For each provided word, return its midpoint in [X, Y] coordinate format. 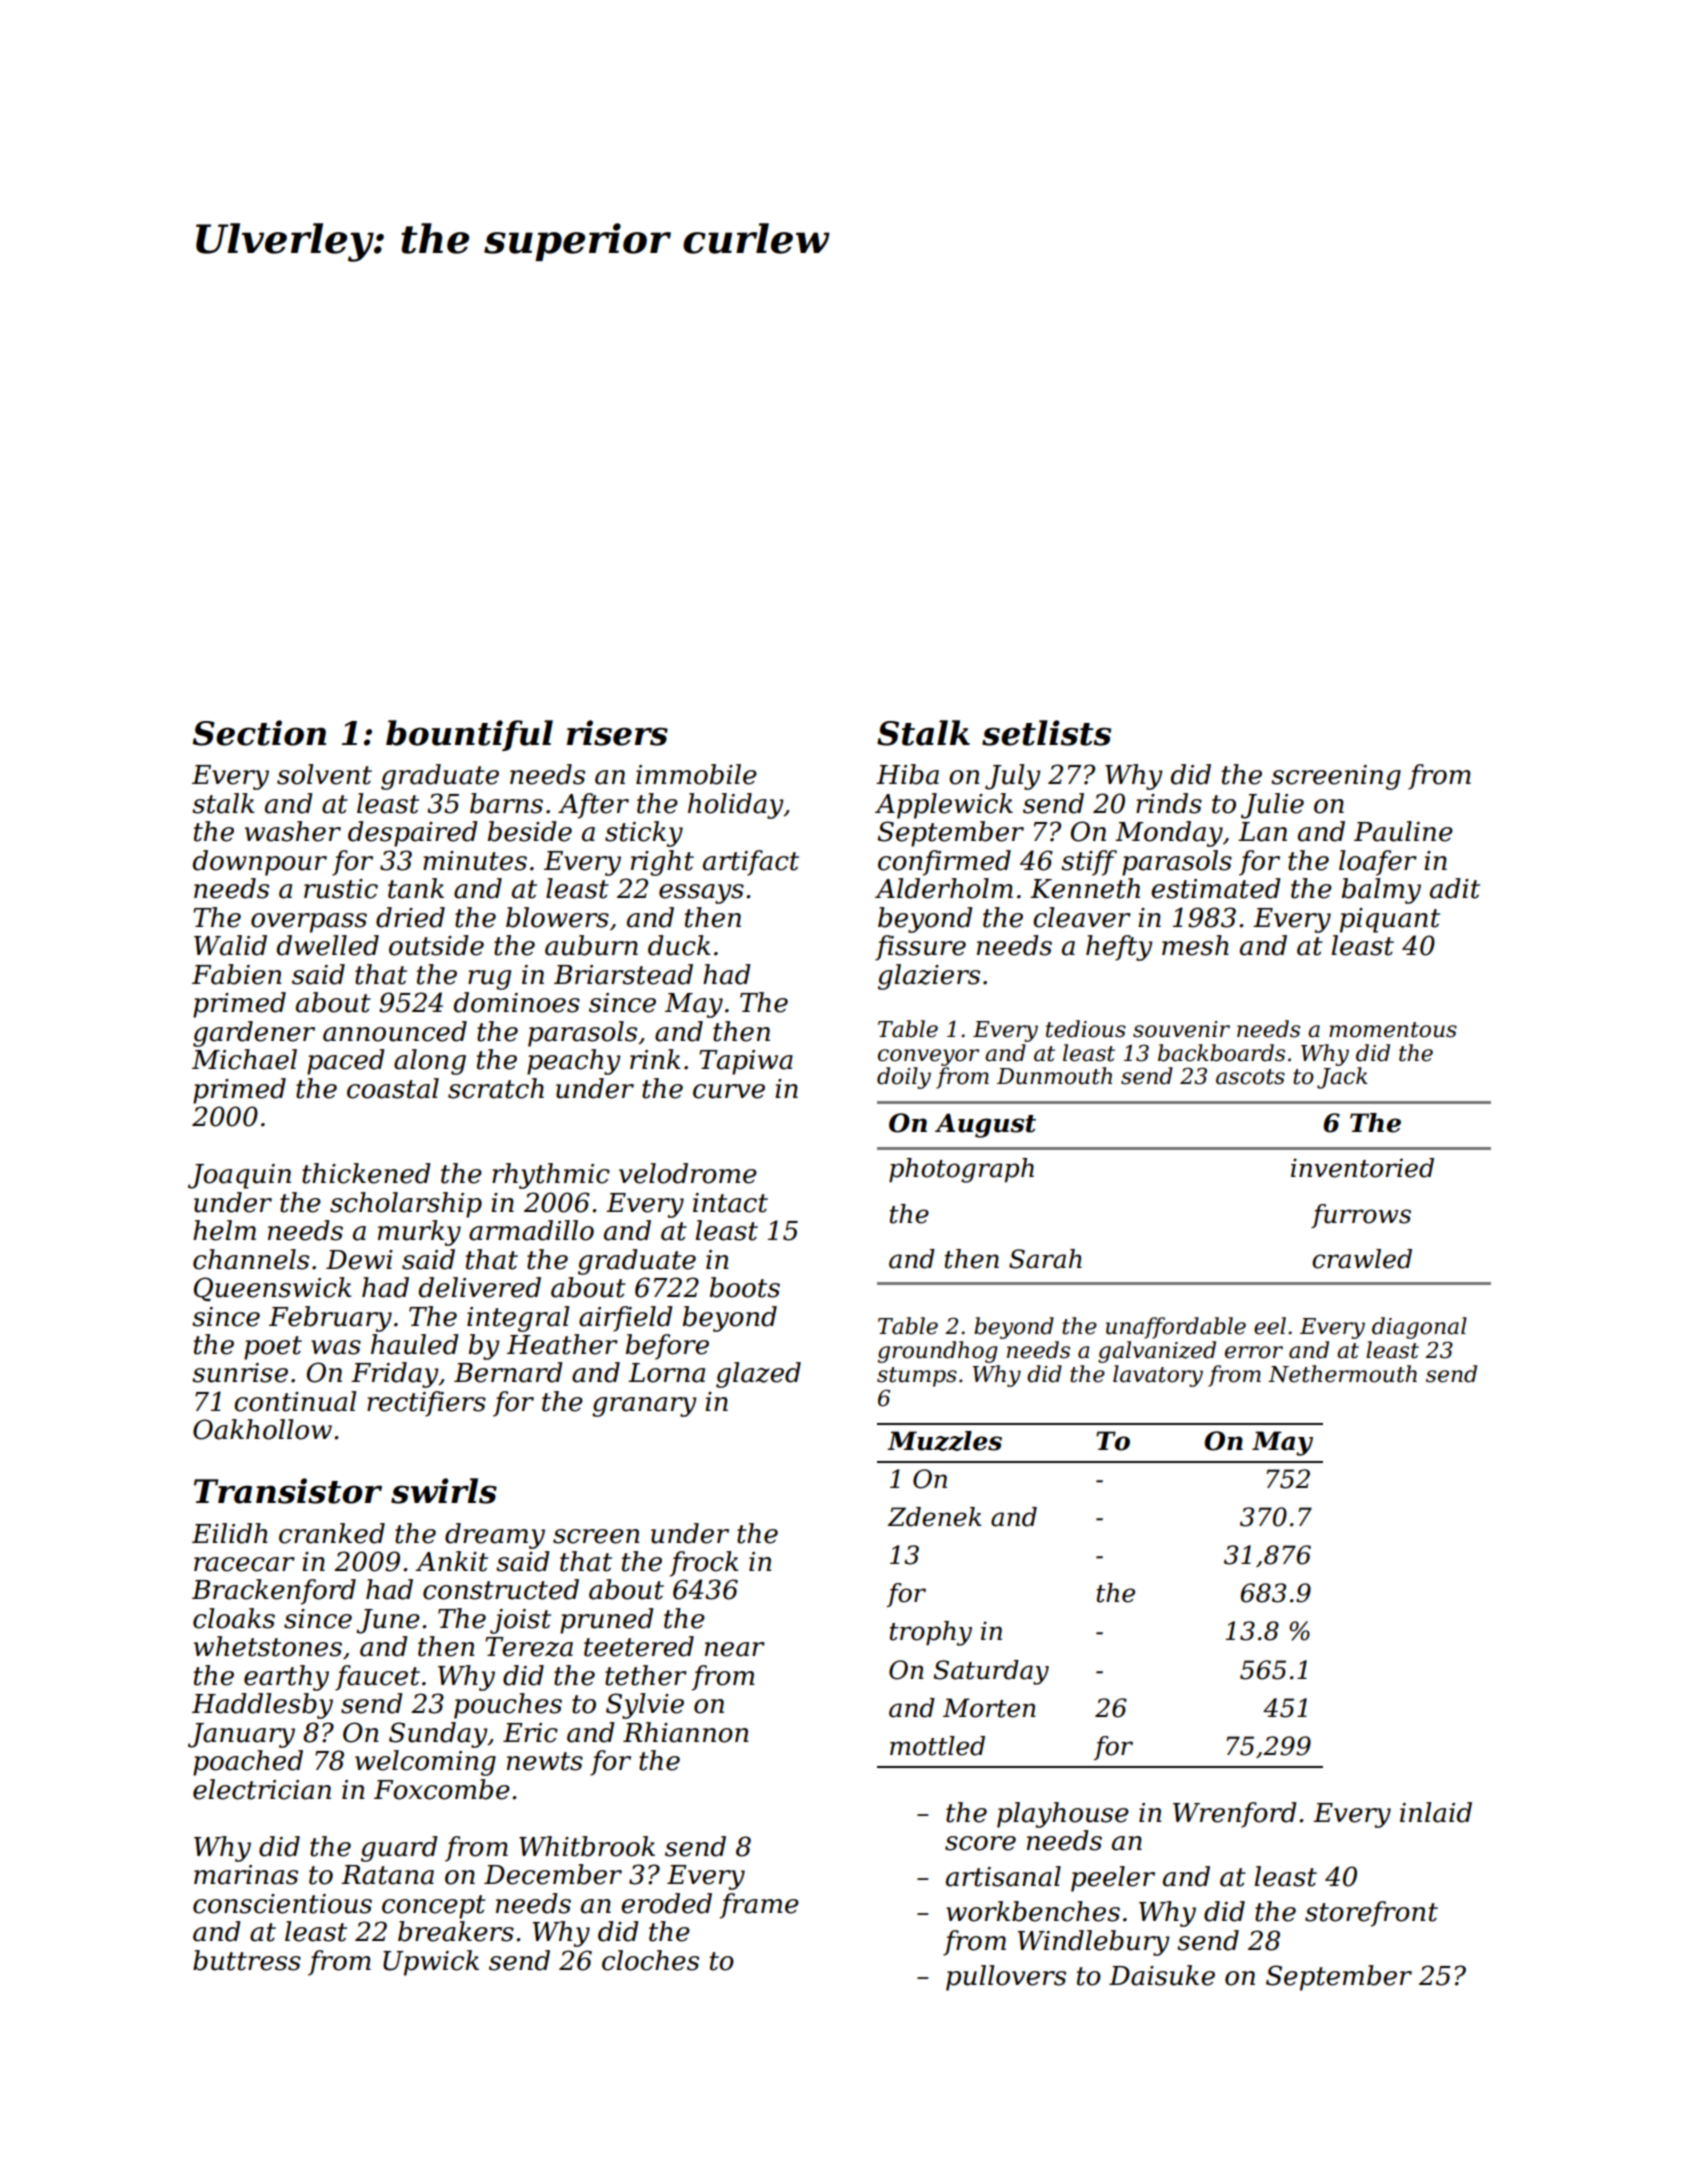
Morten [989, 1708]
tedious [1086, 1029]
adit [1455, 888]
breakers [456, 1931]
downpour [260, 863]
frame [759, 1906]
